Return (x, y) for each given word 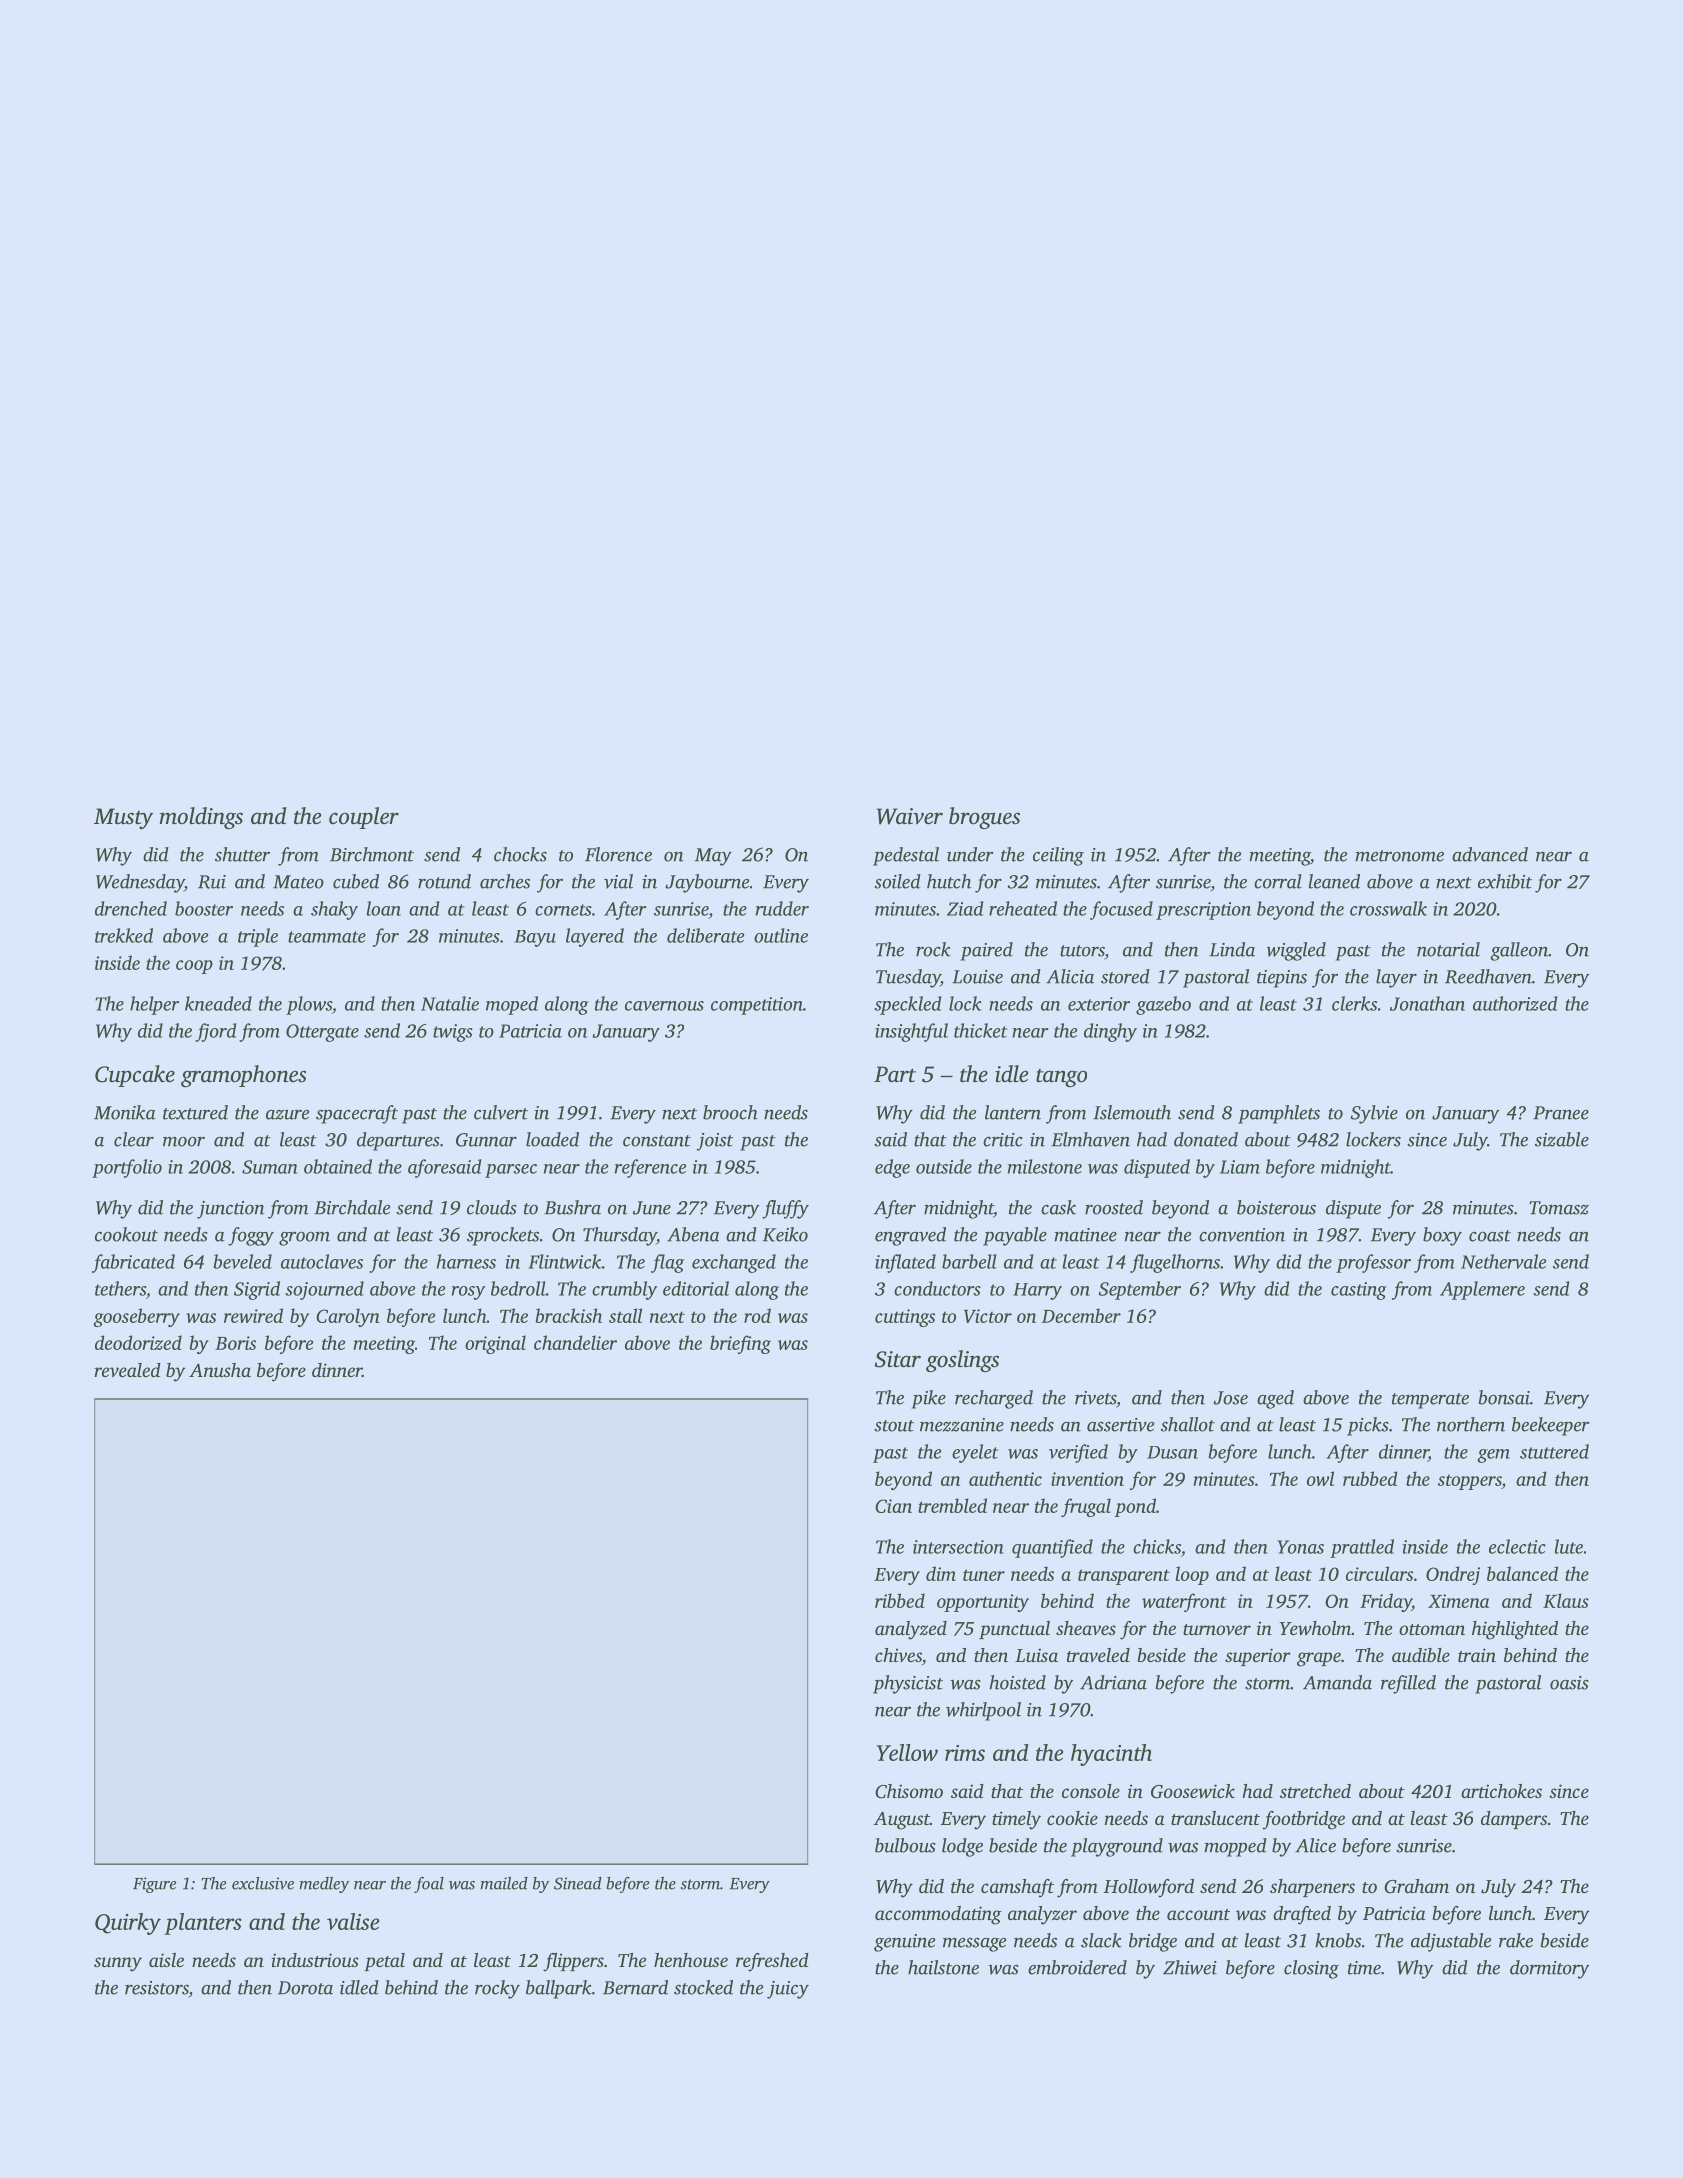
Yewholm (1315, 1628)
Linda (1232, 949)
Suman (270, 1167)
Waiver (910, 816)
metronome (1399, 856)
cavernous (664, 1006)
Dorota (305, 1988)
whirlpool (983, 1711)
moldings (201, 818)
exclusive (263, 1883)
